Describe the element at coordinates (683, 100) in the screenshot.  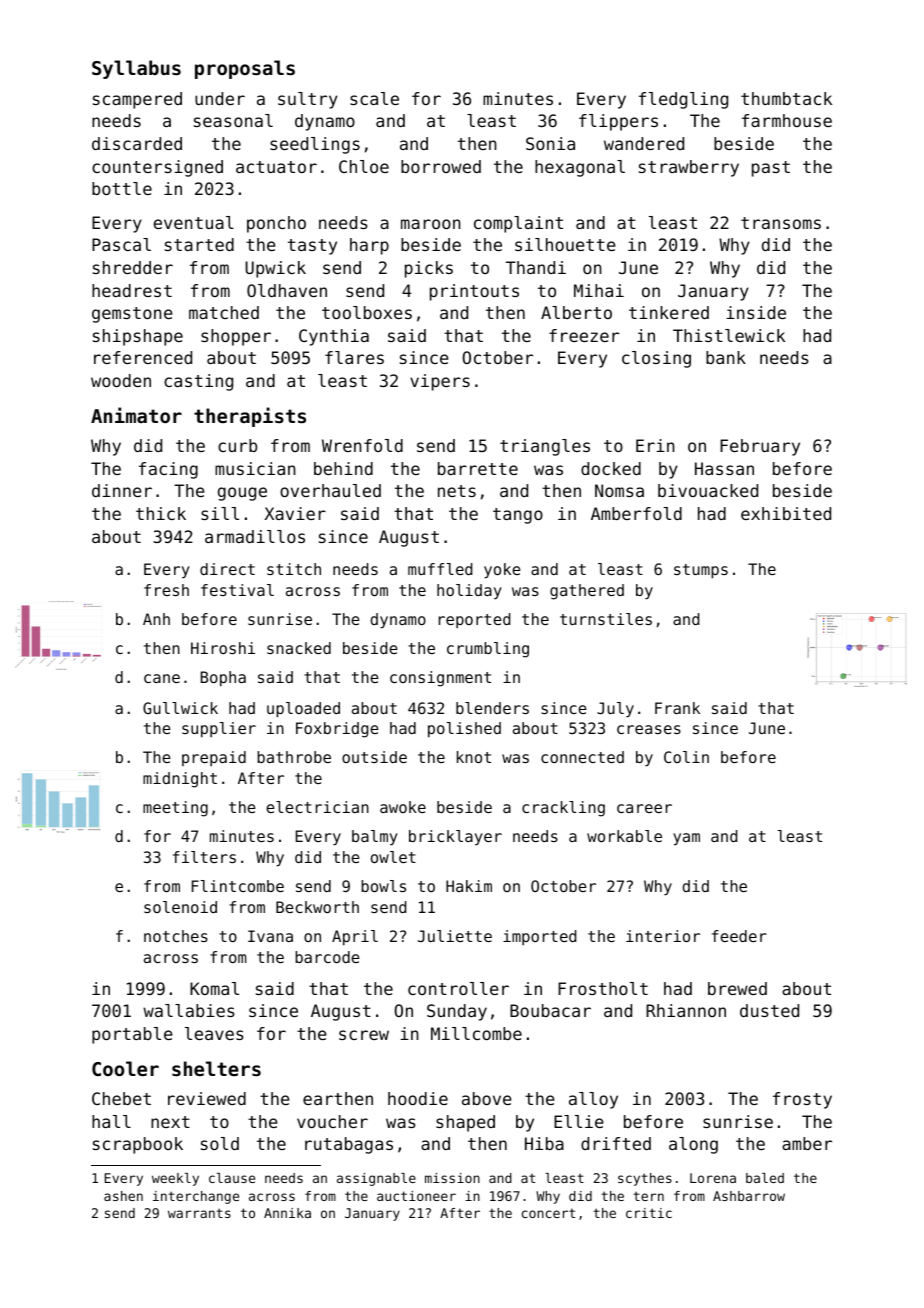
I see `fledgling` at that location.
